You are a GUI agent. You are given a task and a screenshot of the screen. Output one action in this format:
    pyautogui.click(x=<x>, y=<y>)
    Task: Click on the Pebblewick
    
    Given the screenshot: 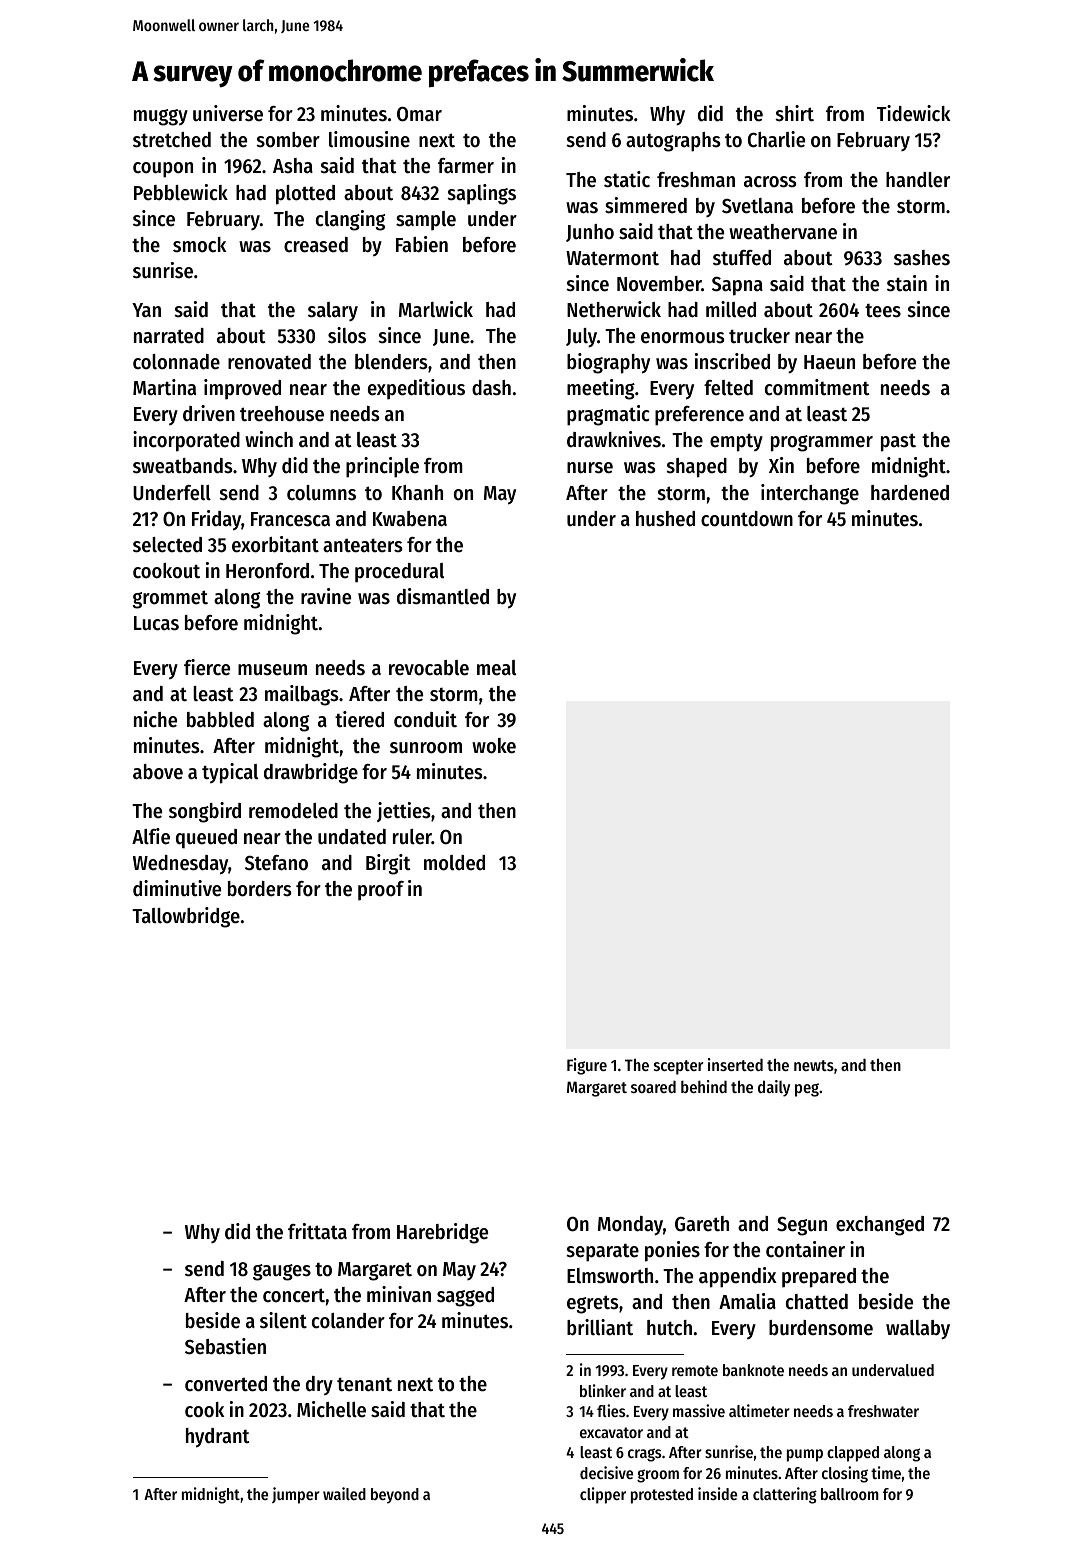 What is the action you would take?
    pyautogui.click(x=181, y=192)
